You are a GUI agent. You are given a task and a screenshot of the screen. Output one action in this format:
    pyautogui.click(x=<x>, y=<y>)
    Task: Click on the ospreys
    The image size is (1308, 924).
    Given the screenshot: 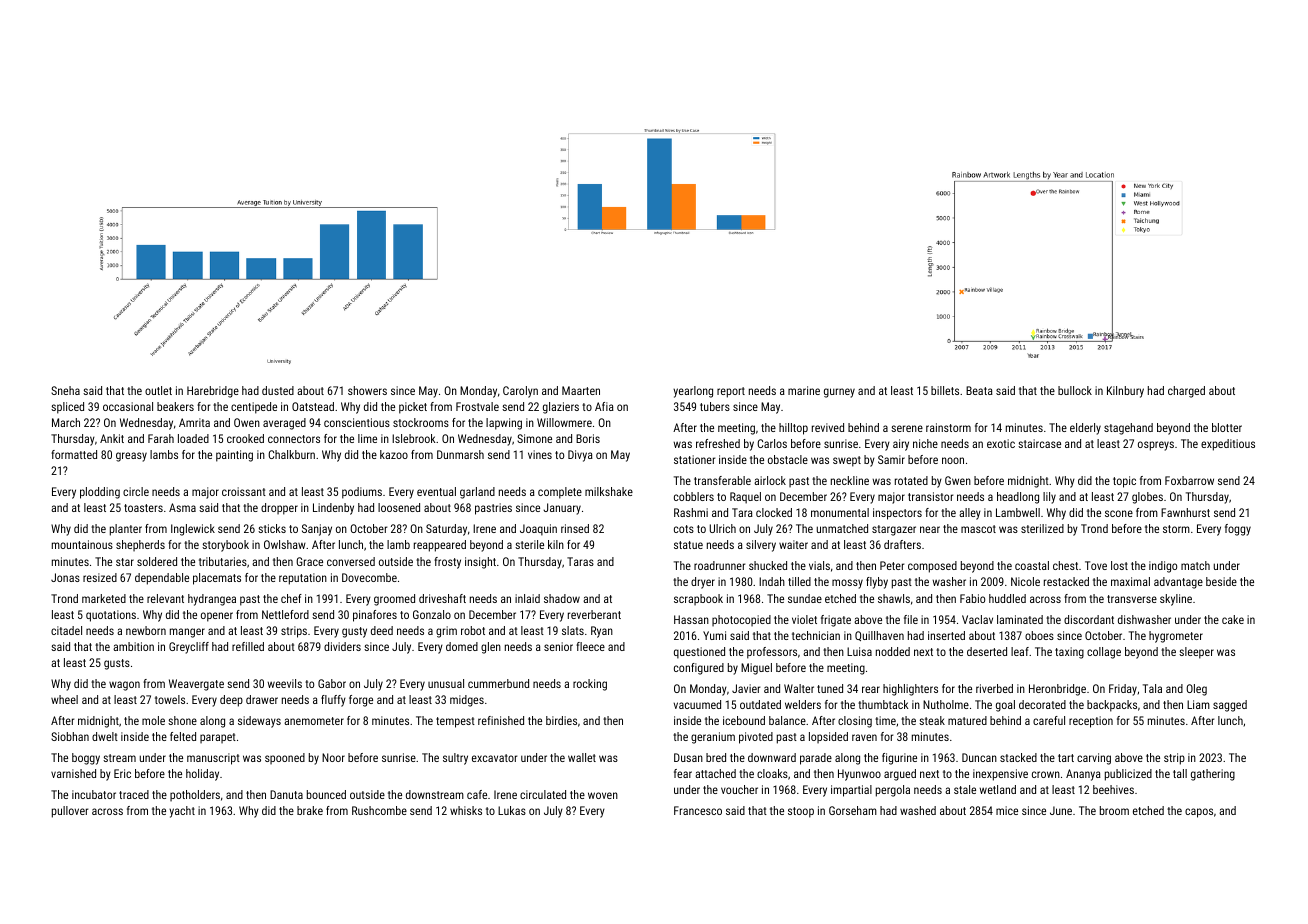 What is the action you would take?
    pyautogui.click(x=1156, y=446)
